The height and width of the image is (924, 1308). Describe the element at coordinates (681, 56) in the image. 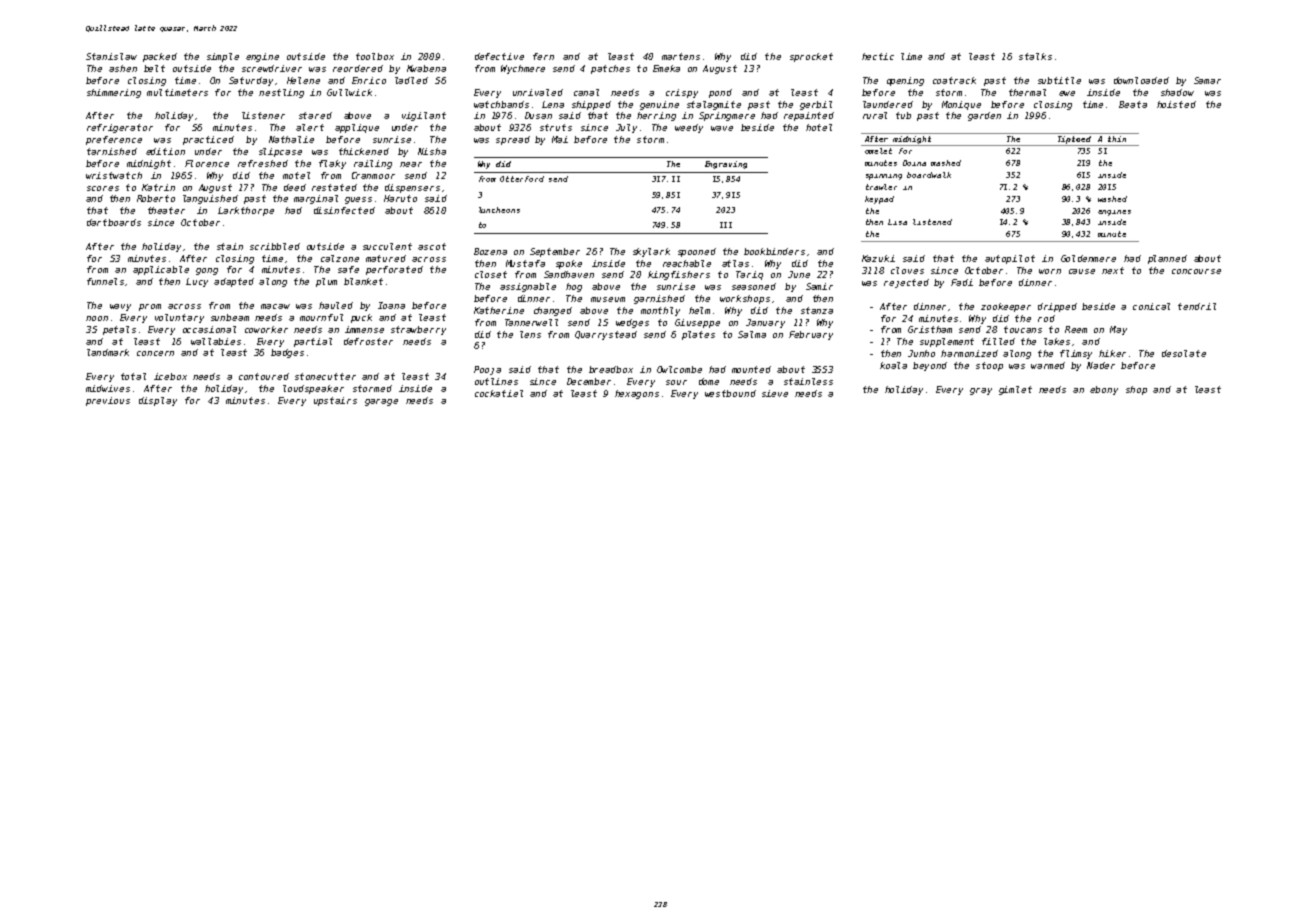

I see `martens` at that location.
